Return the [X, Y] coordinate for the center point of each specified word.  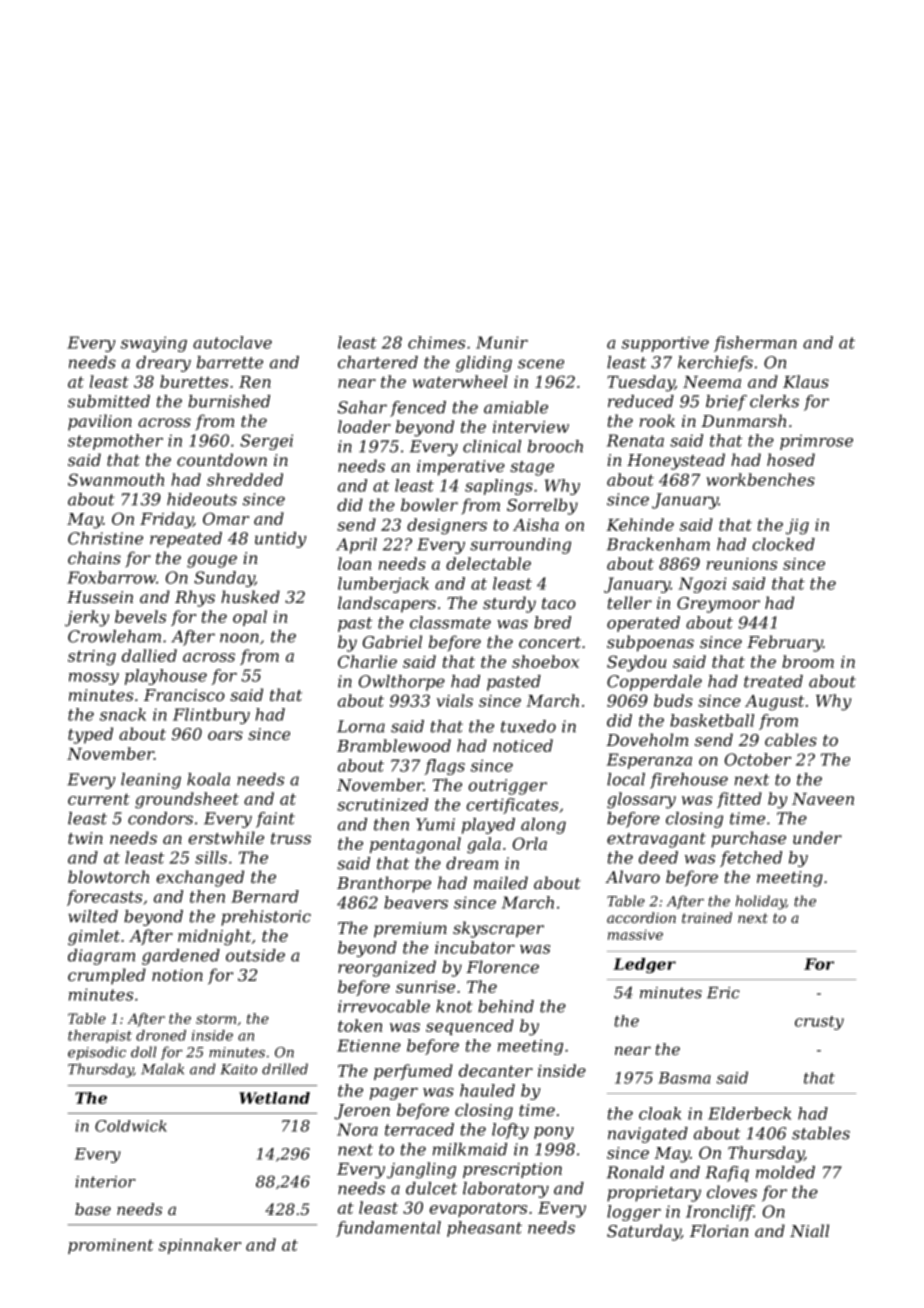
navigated [648, 1135]
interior [105, 1182]
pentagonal [415, 845]
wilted [93, 916]
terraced [419, 1129]
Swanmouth [116, 479]
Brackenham [658, 544]
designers [447, 526]
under [817, 837]
